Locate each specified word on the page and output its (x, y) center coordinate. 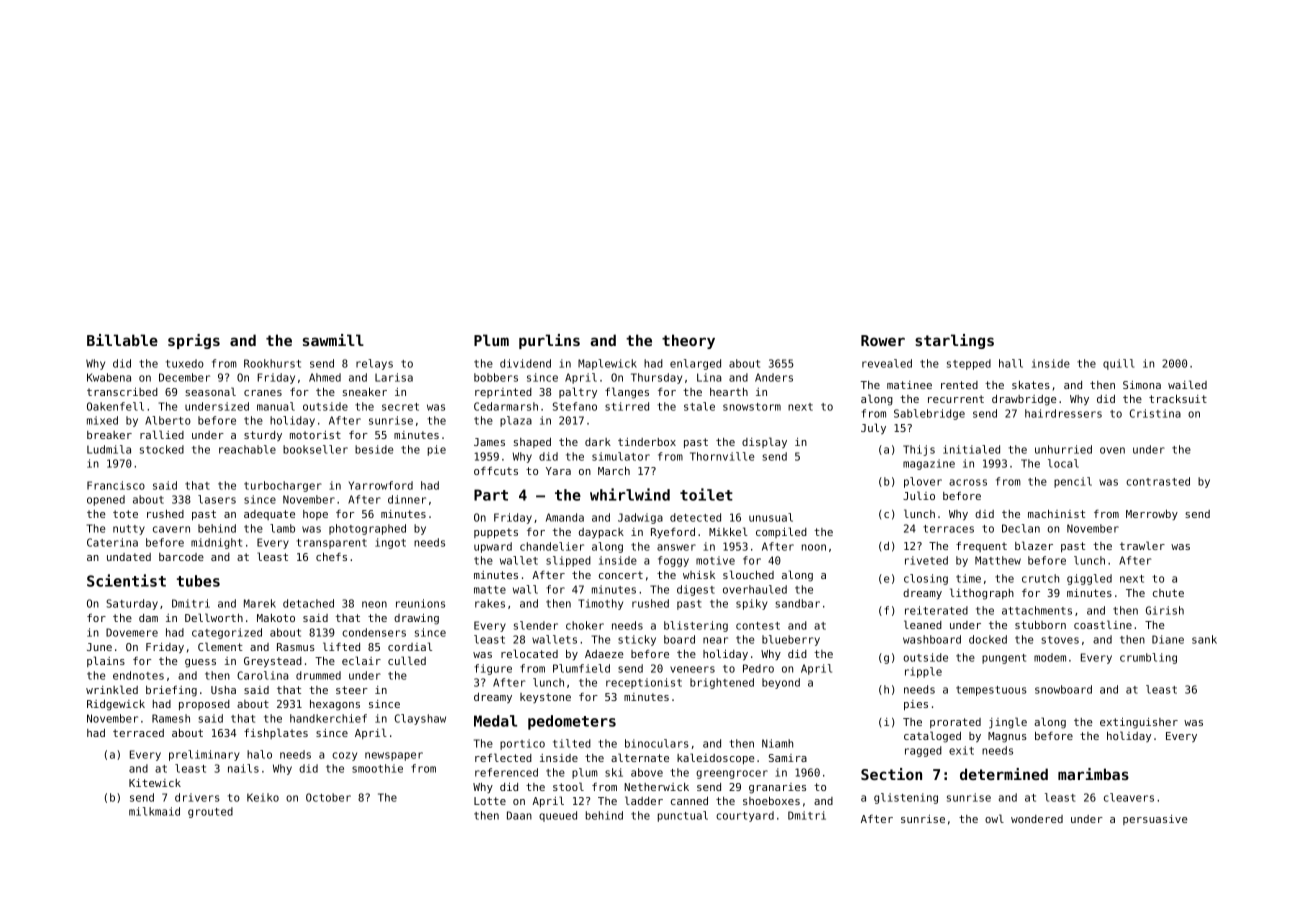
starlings (954, 341)
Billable (122, 340)
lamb (282, 528)
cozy (344, 756)
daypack (601, 533)
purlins (549, 341)
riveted (926, 560)
